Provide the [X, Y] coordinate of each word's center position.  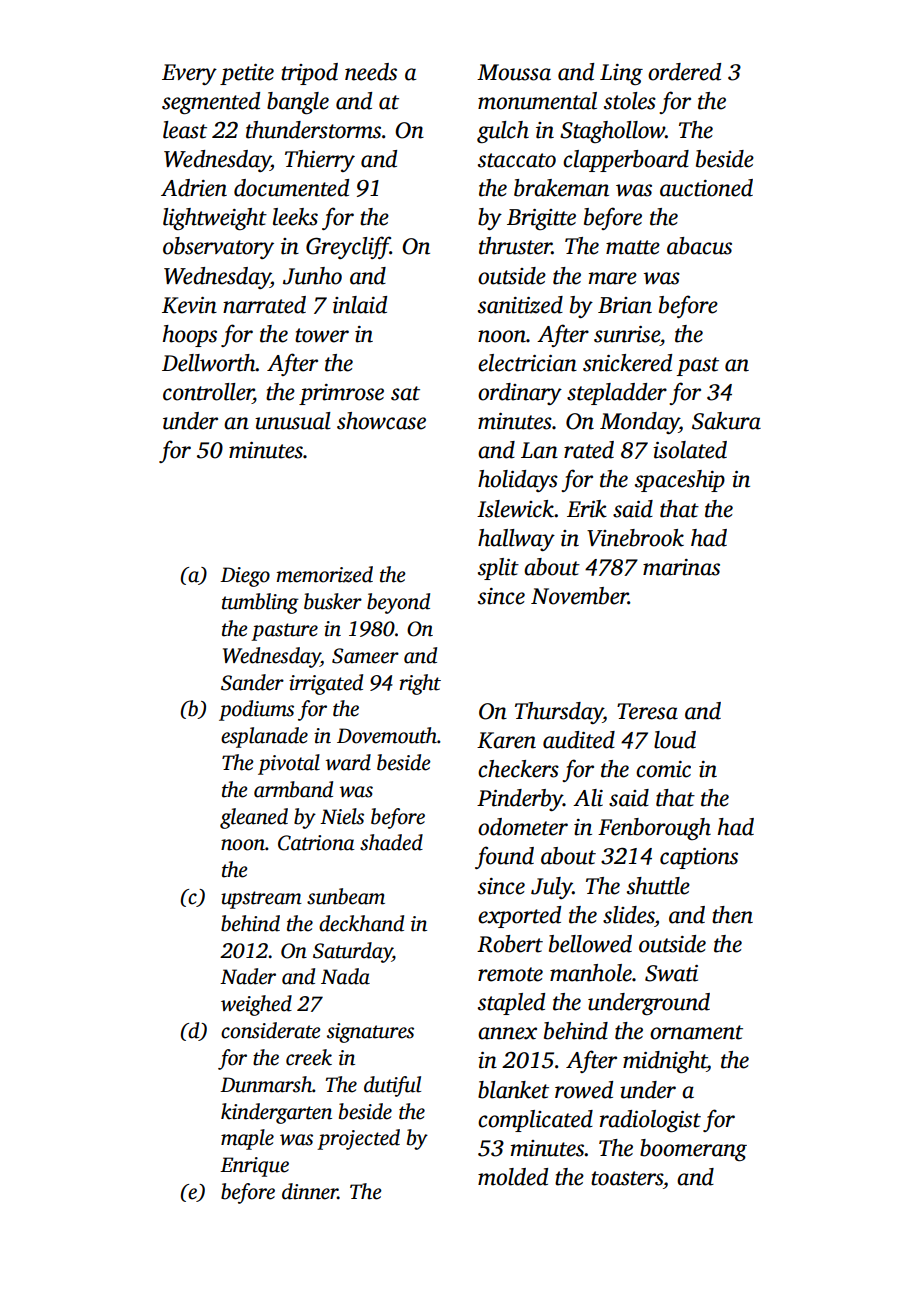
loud [675, 740]
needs [371, 72]
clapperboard [626, 161]
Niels [342, 816]
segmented [211, 103]
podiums [256, 710]
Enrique [254, 1167]
